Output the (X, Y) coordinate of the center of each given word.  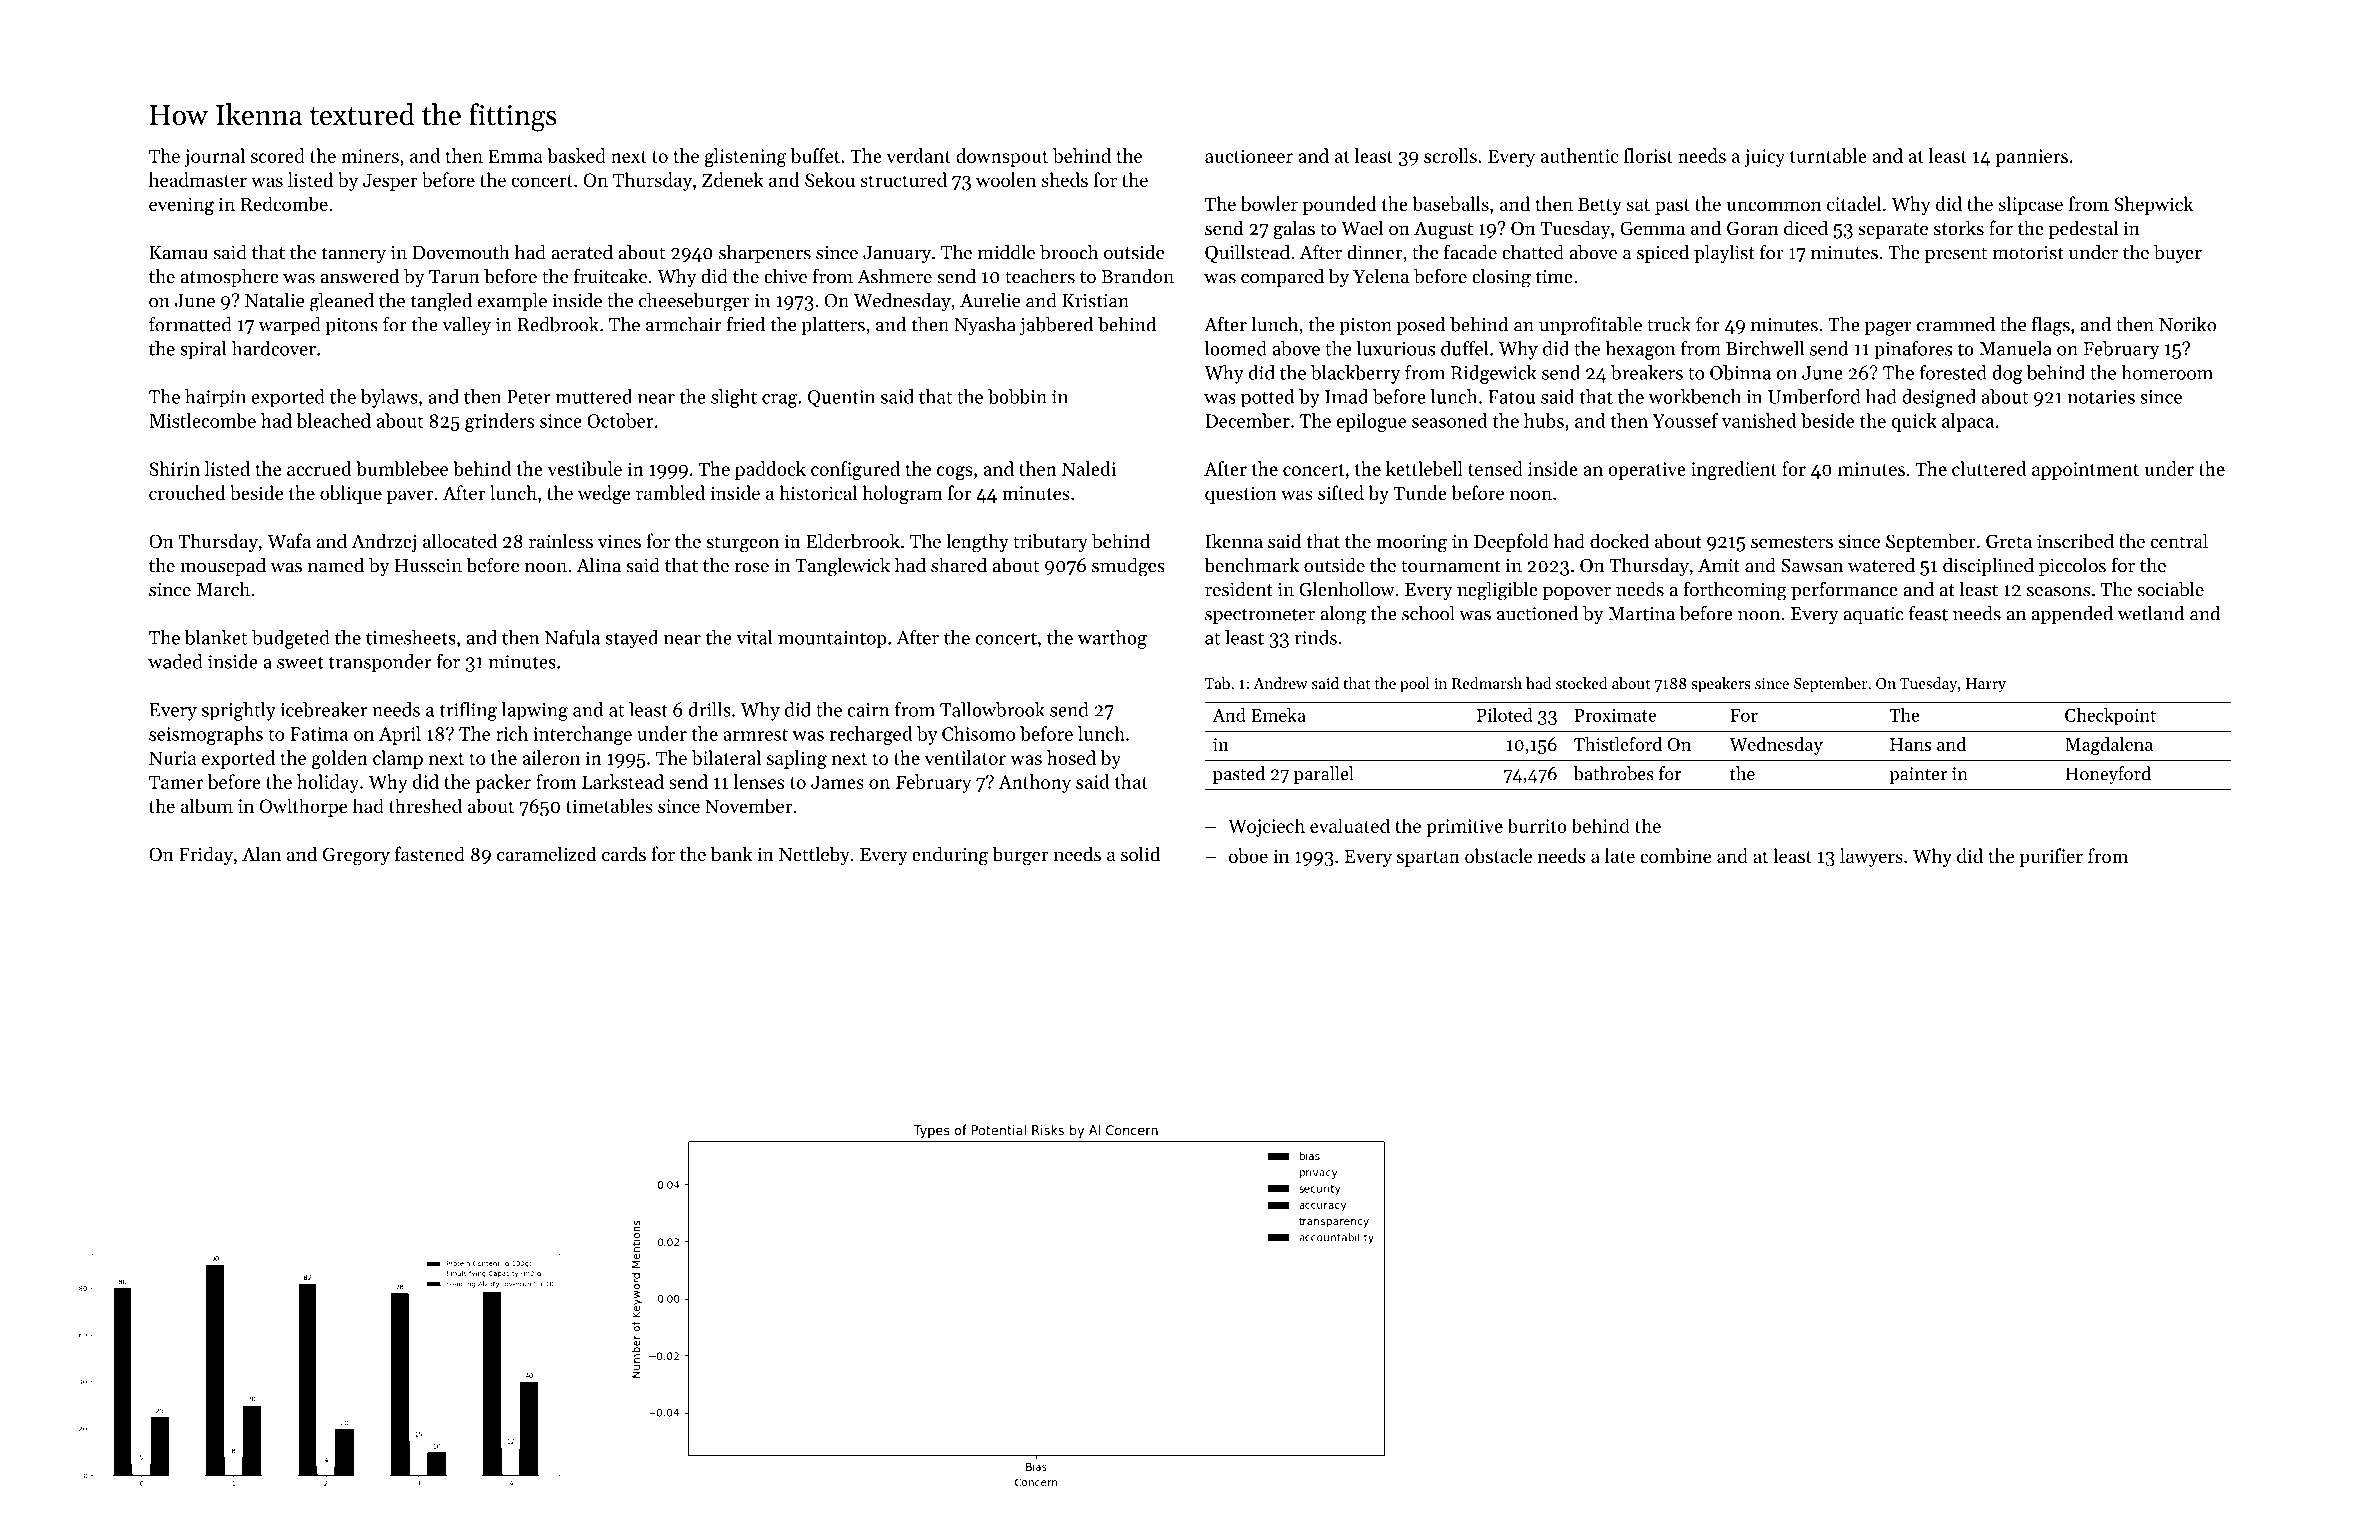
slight (734, 398)
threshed (425, 805)
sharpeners (765, 253)
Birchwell (1765, 348)
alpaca (1968, 422)
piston (1365, 326)
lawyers (1871, 857)
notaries (2101, 397)
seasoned (1450, 420)
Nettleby (814, 855)
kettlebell (1424, 468)
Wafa (289, 540)
